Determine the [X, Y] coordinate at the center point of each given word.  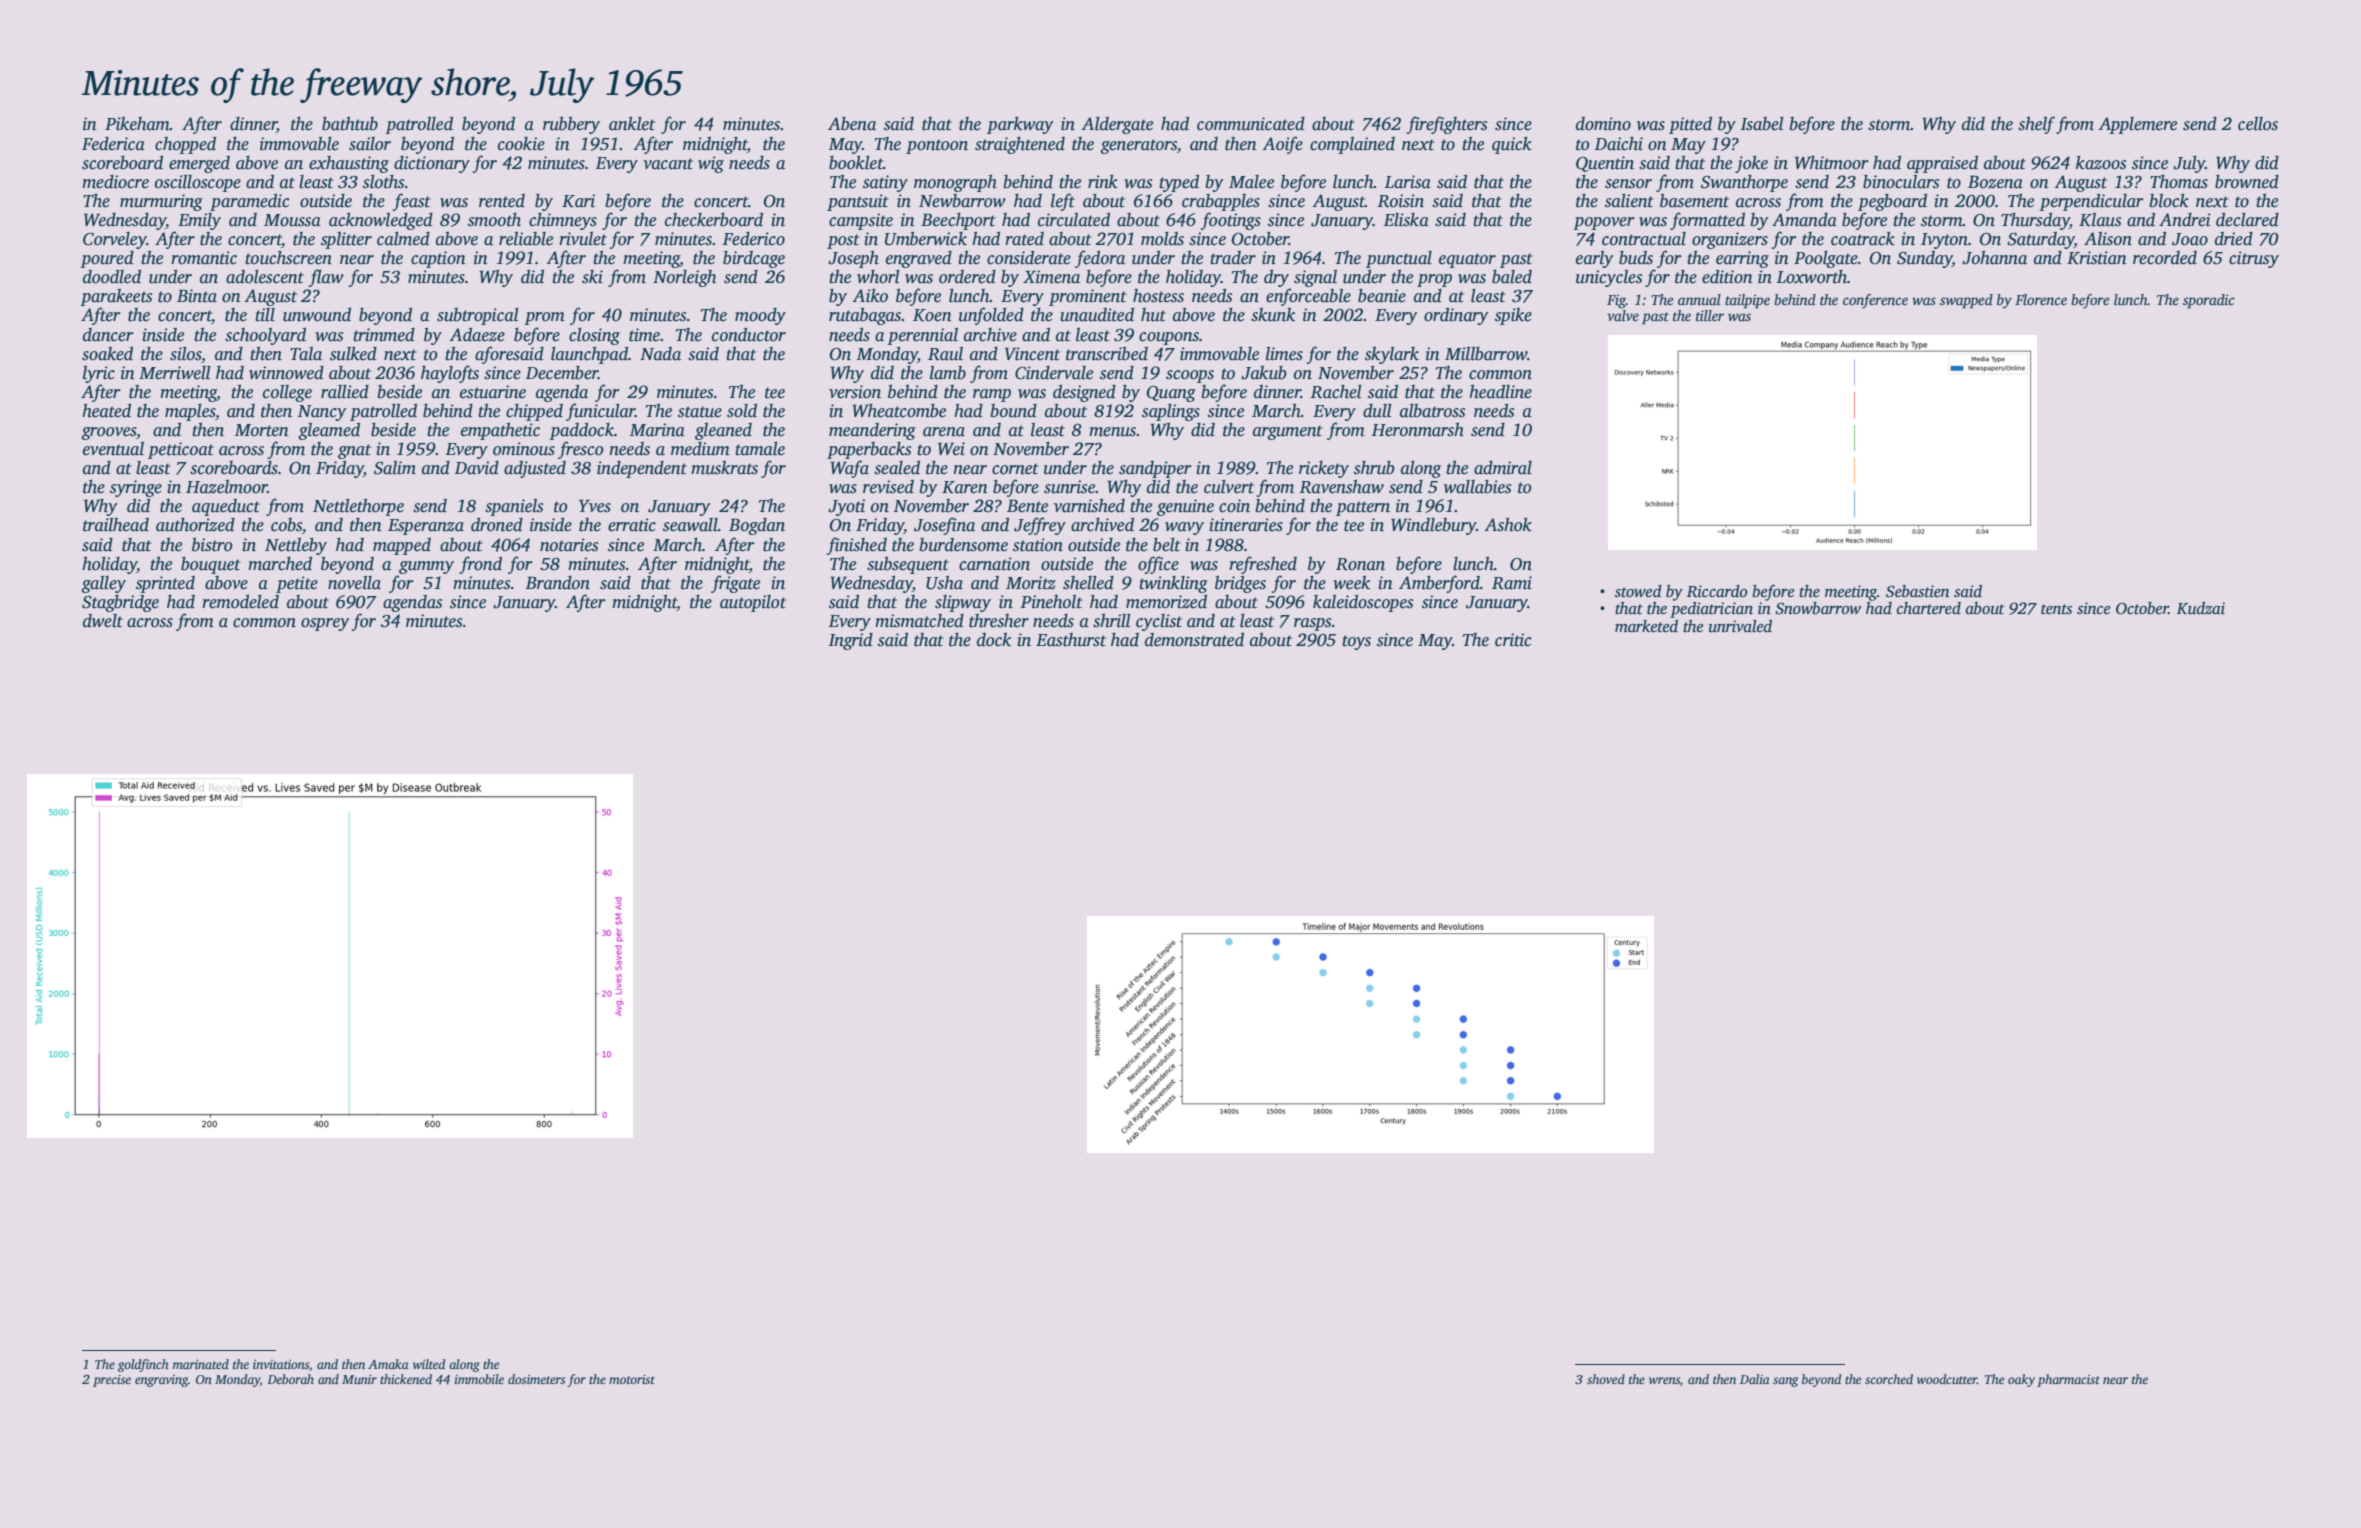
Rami [1512, 582]
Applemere [2137, 125]
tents [2056, 609]
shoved [1606, 1379]
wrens [1664, 1380]
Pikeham [137, 124]
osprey [325, 624]
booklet [856, 163]
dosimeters [536, 1379]
